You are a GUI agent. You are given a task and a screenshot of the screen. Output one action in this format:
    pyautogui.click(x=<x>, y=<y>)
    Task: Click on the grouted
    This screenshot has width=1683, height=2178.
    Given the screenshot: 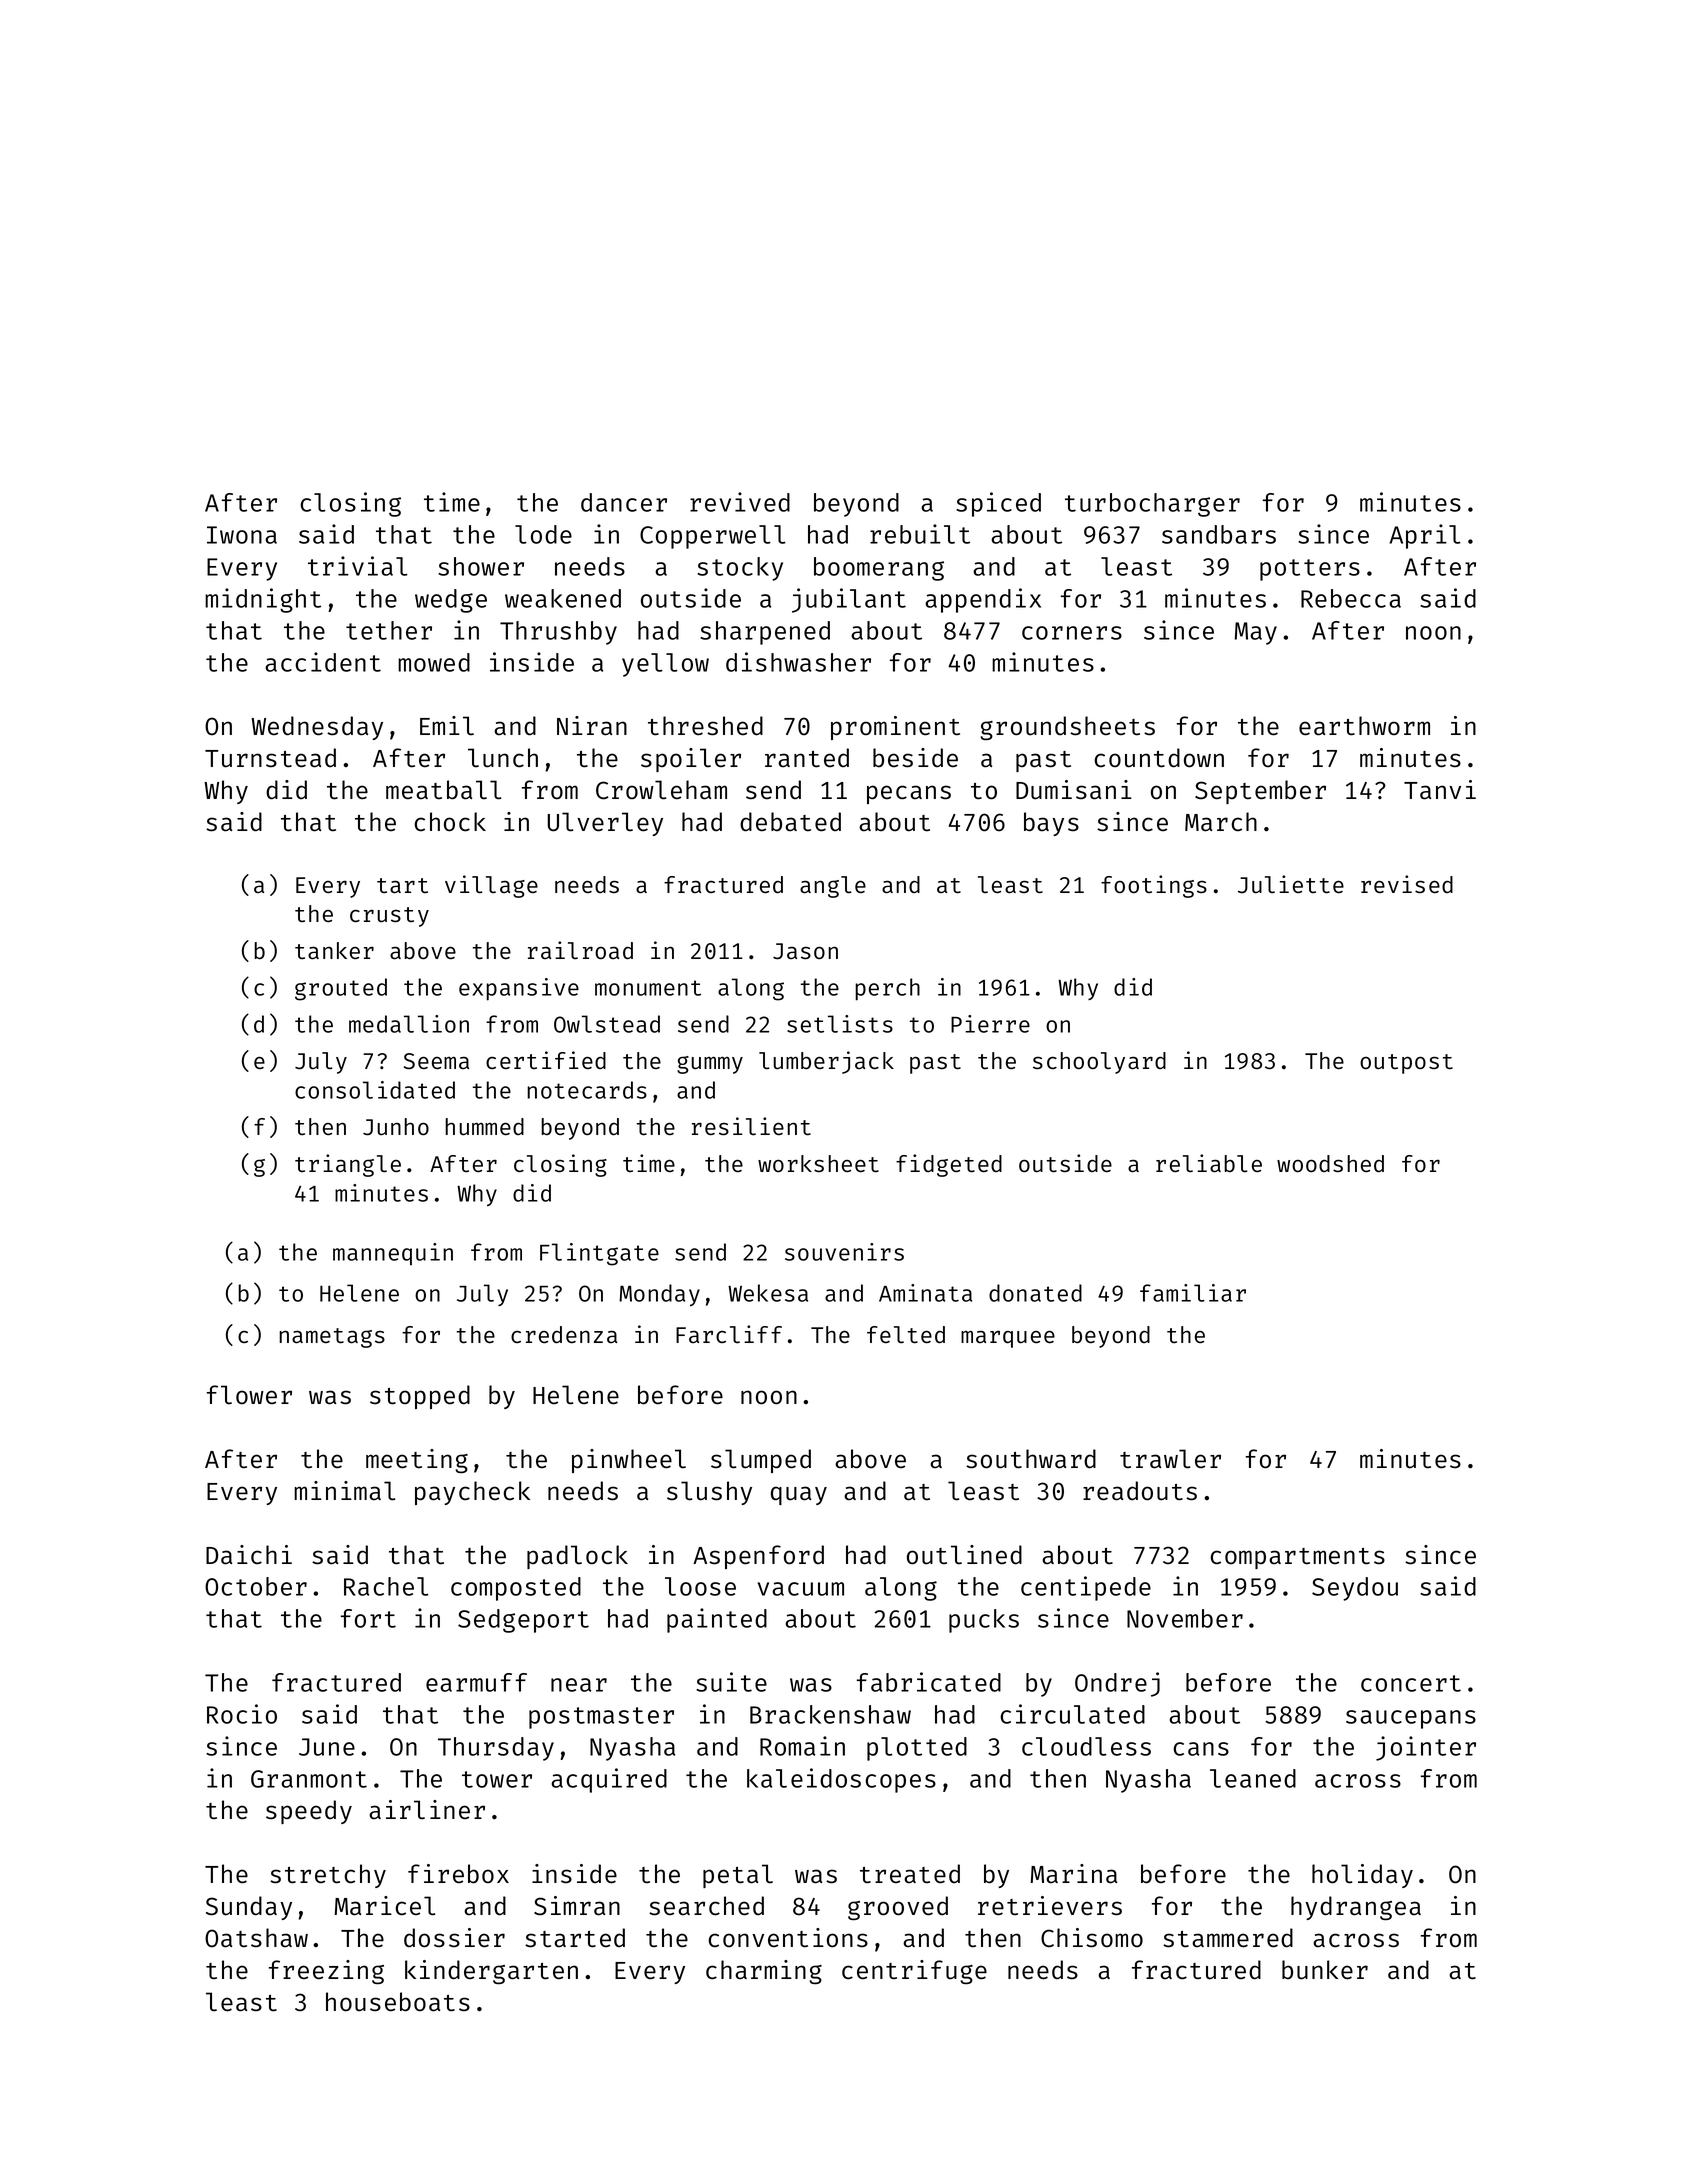 What is the action you would take?
    pyautogui.click(x=341, y=989)
